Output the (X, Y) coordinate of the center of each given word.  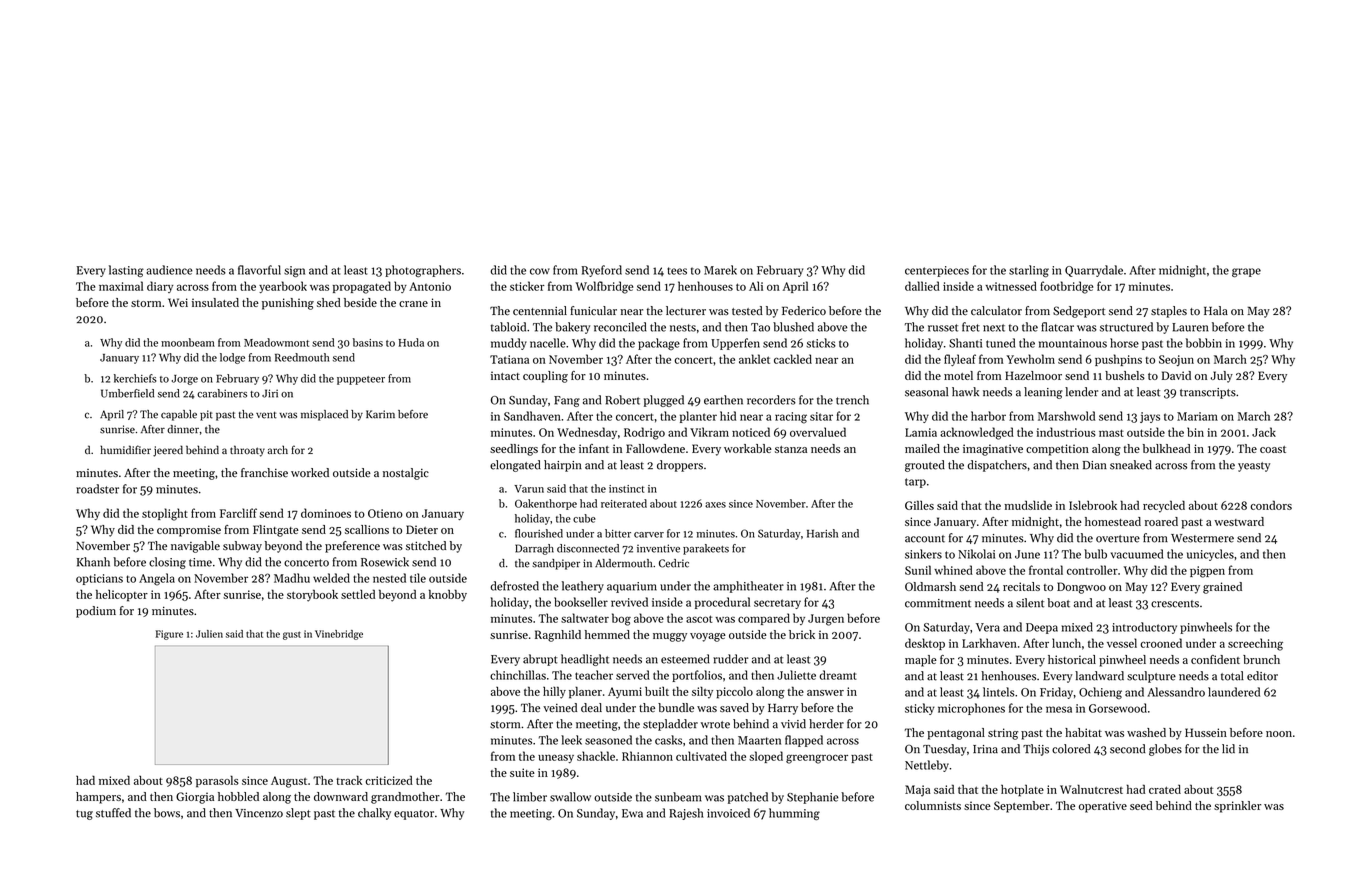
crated (1165, 789)
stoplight (165, 514)
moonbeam (188, 342)
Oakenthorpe (546, 504)
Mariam (1197, 416)
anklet (754, 359)
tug (84, 815)
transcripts (1208, 393)
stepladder (670, 725)
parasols (217, 782)
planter (698, 417)
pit (206, 415)
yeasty (1254, 467)
